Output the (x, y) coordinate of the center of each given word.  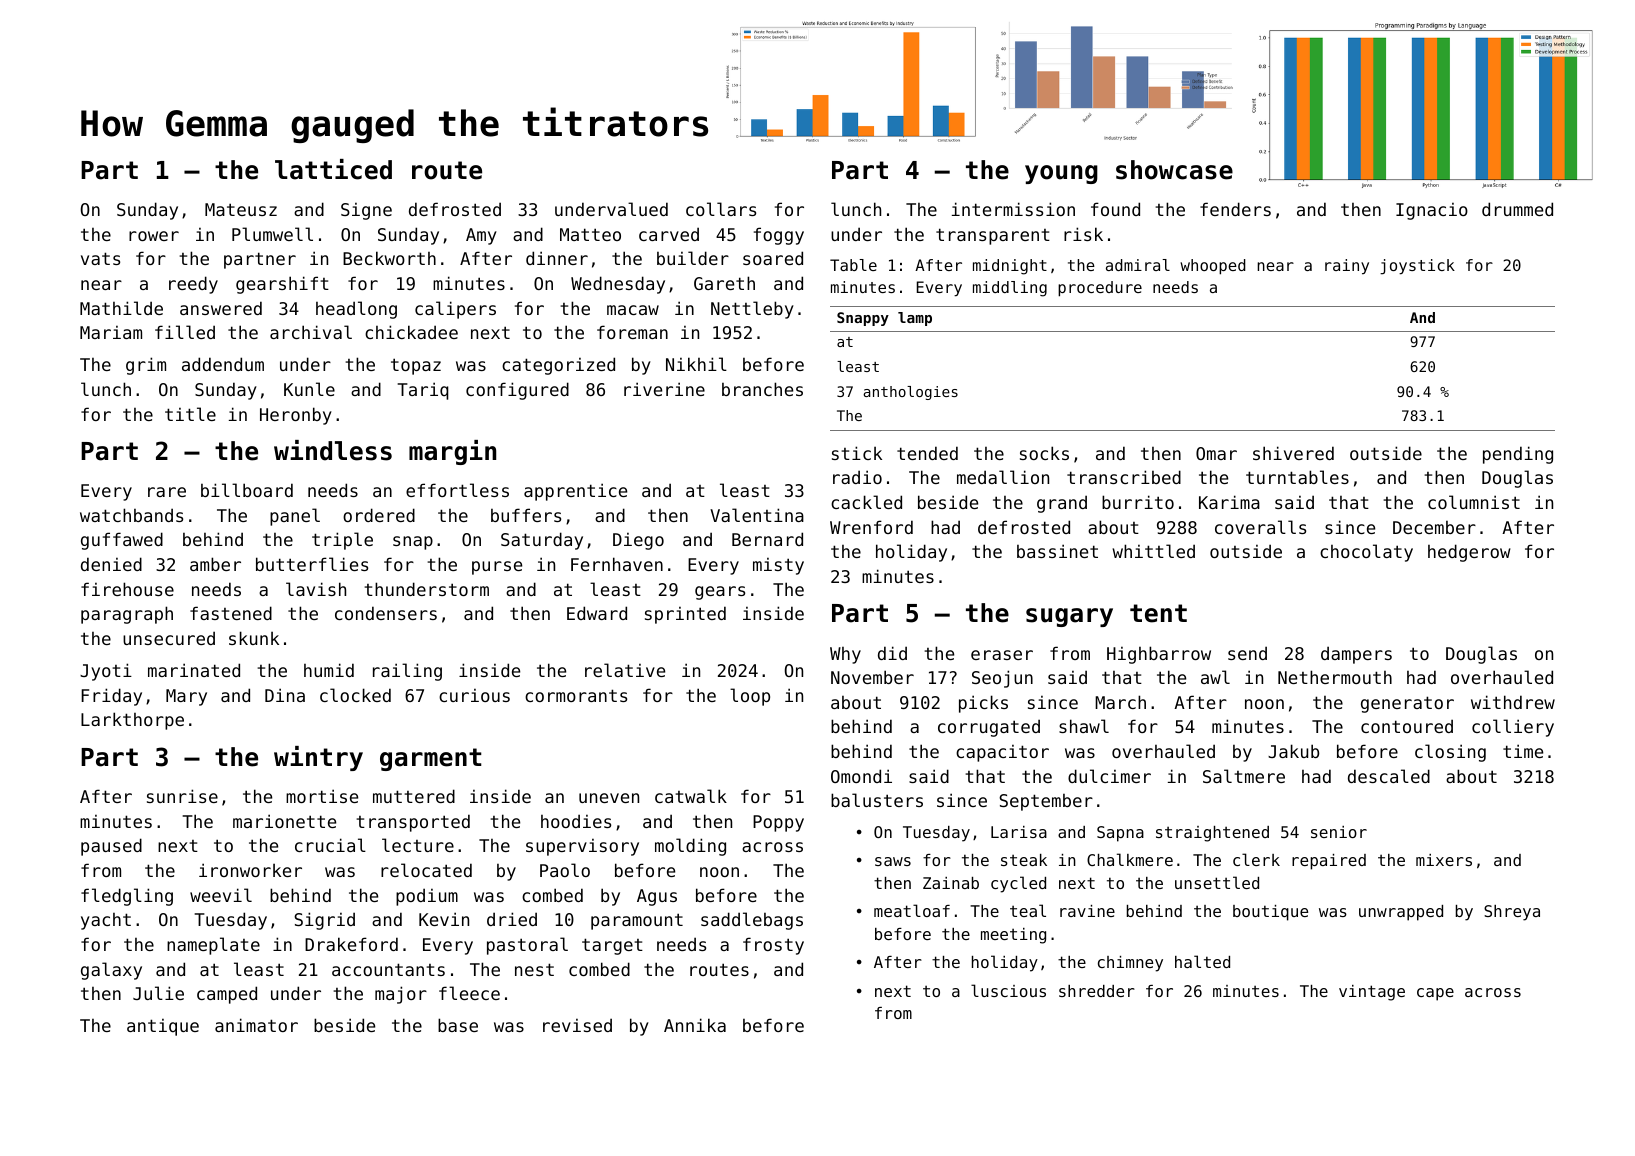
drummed (1517, 209)
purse (497, 568)
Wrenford (871, 527)
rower (154, 236)
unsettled (1217, 882)
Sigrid (324, 921)
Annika (695, 1025)
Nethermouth (1335, 677)
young (1061, 174)
